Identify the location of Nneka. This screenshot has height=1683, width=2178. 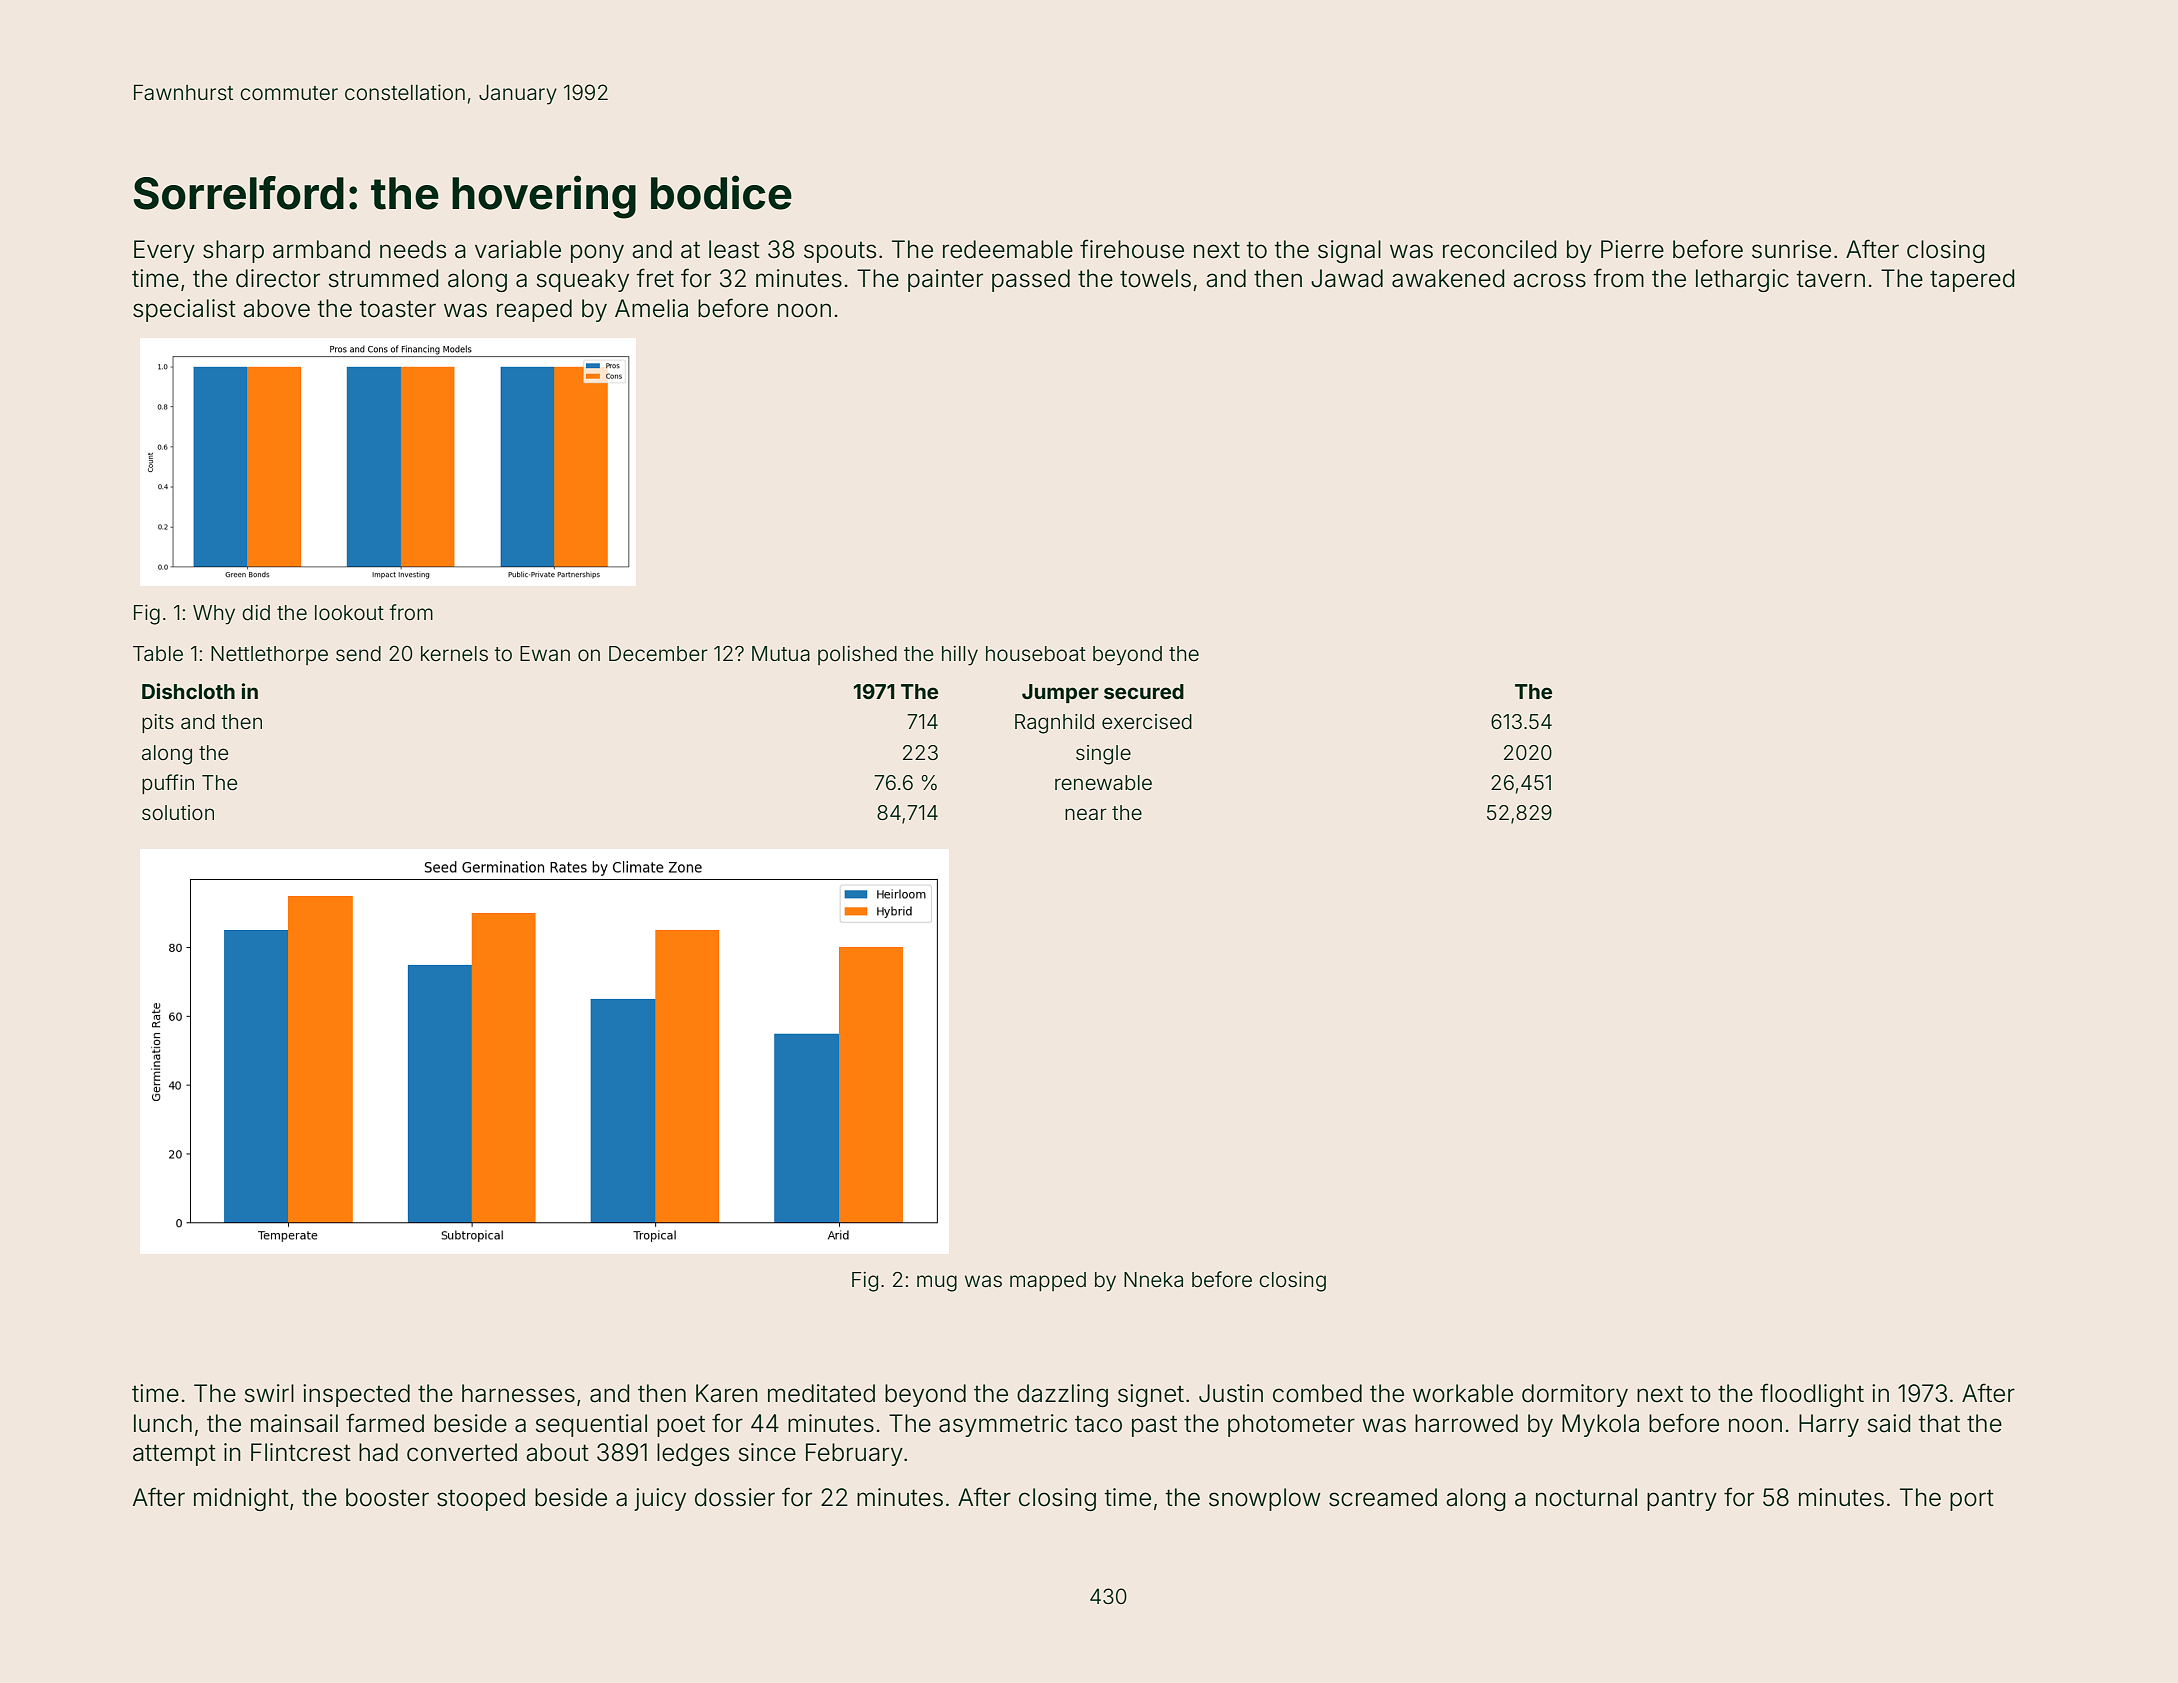
(1153, 1280).
